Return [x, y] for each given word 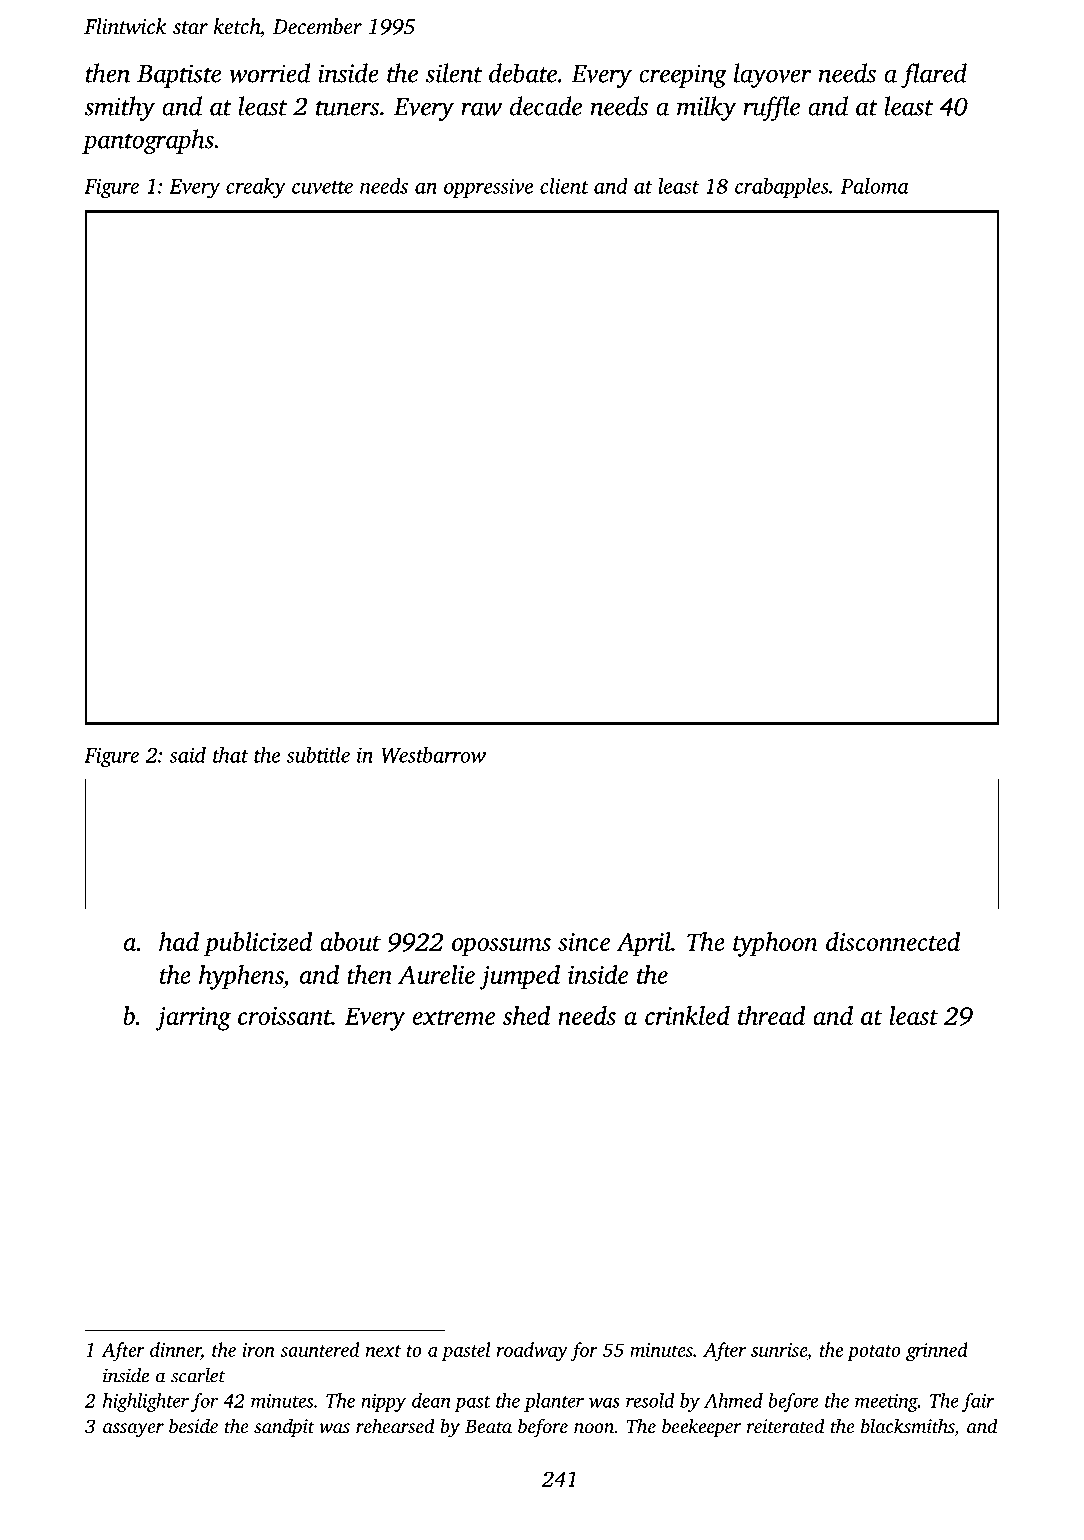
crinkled [687, 1015]
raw [481, 109]
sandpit [284, 1428]
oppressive [488, 188]
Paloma [875, 186]
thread [771, 1015]
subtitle [318, 755]
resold [650, 1400]
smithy [119, 108]
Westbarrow [433, 755]
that [230, 755]
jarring [193, 1019]
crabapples [782, 187]
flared [934, 75]
